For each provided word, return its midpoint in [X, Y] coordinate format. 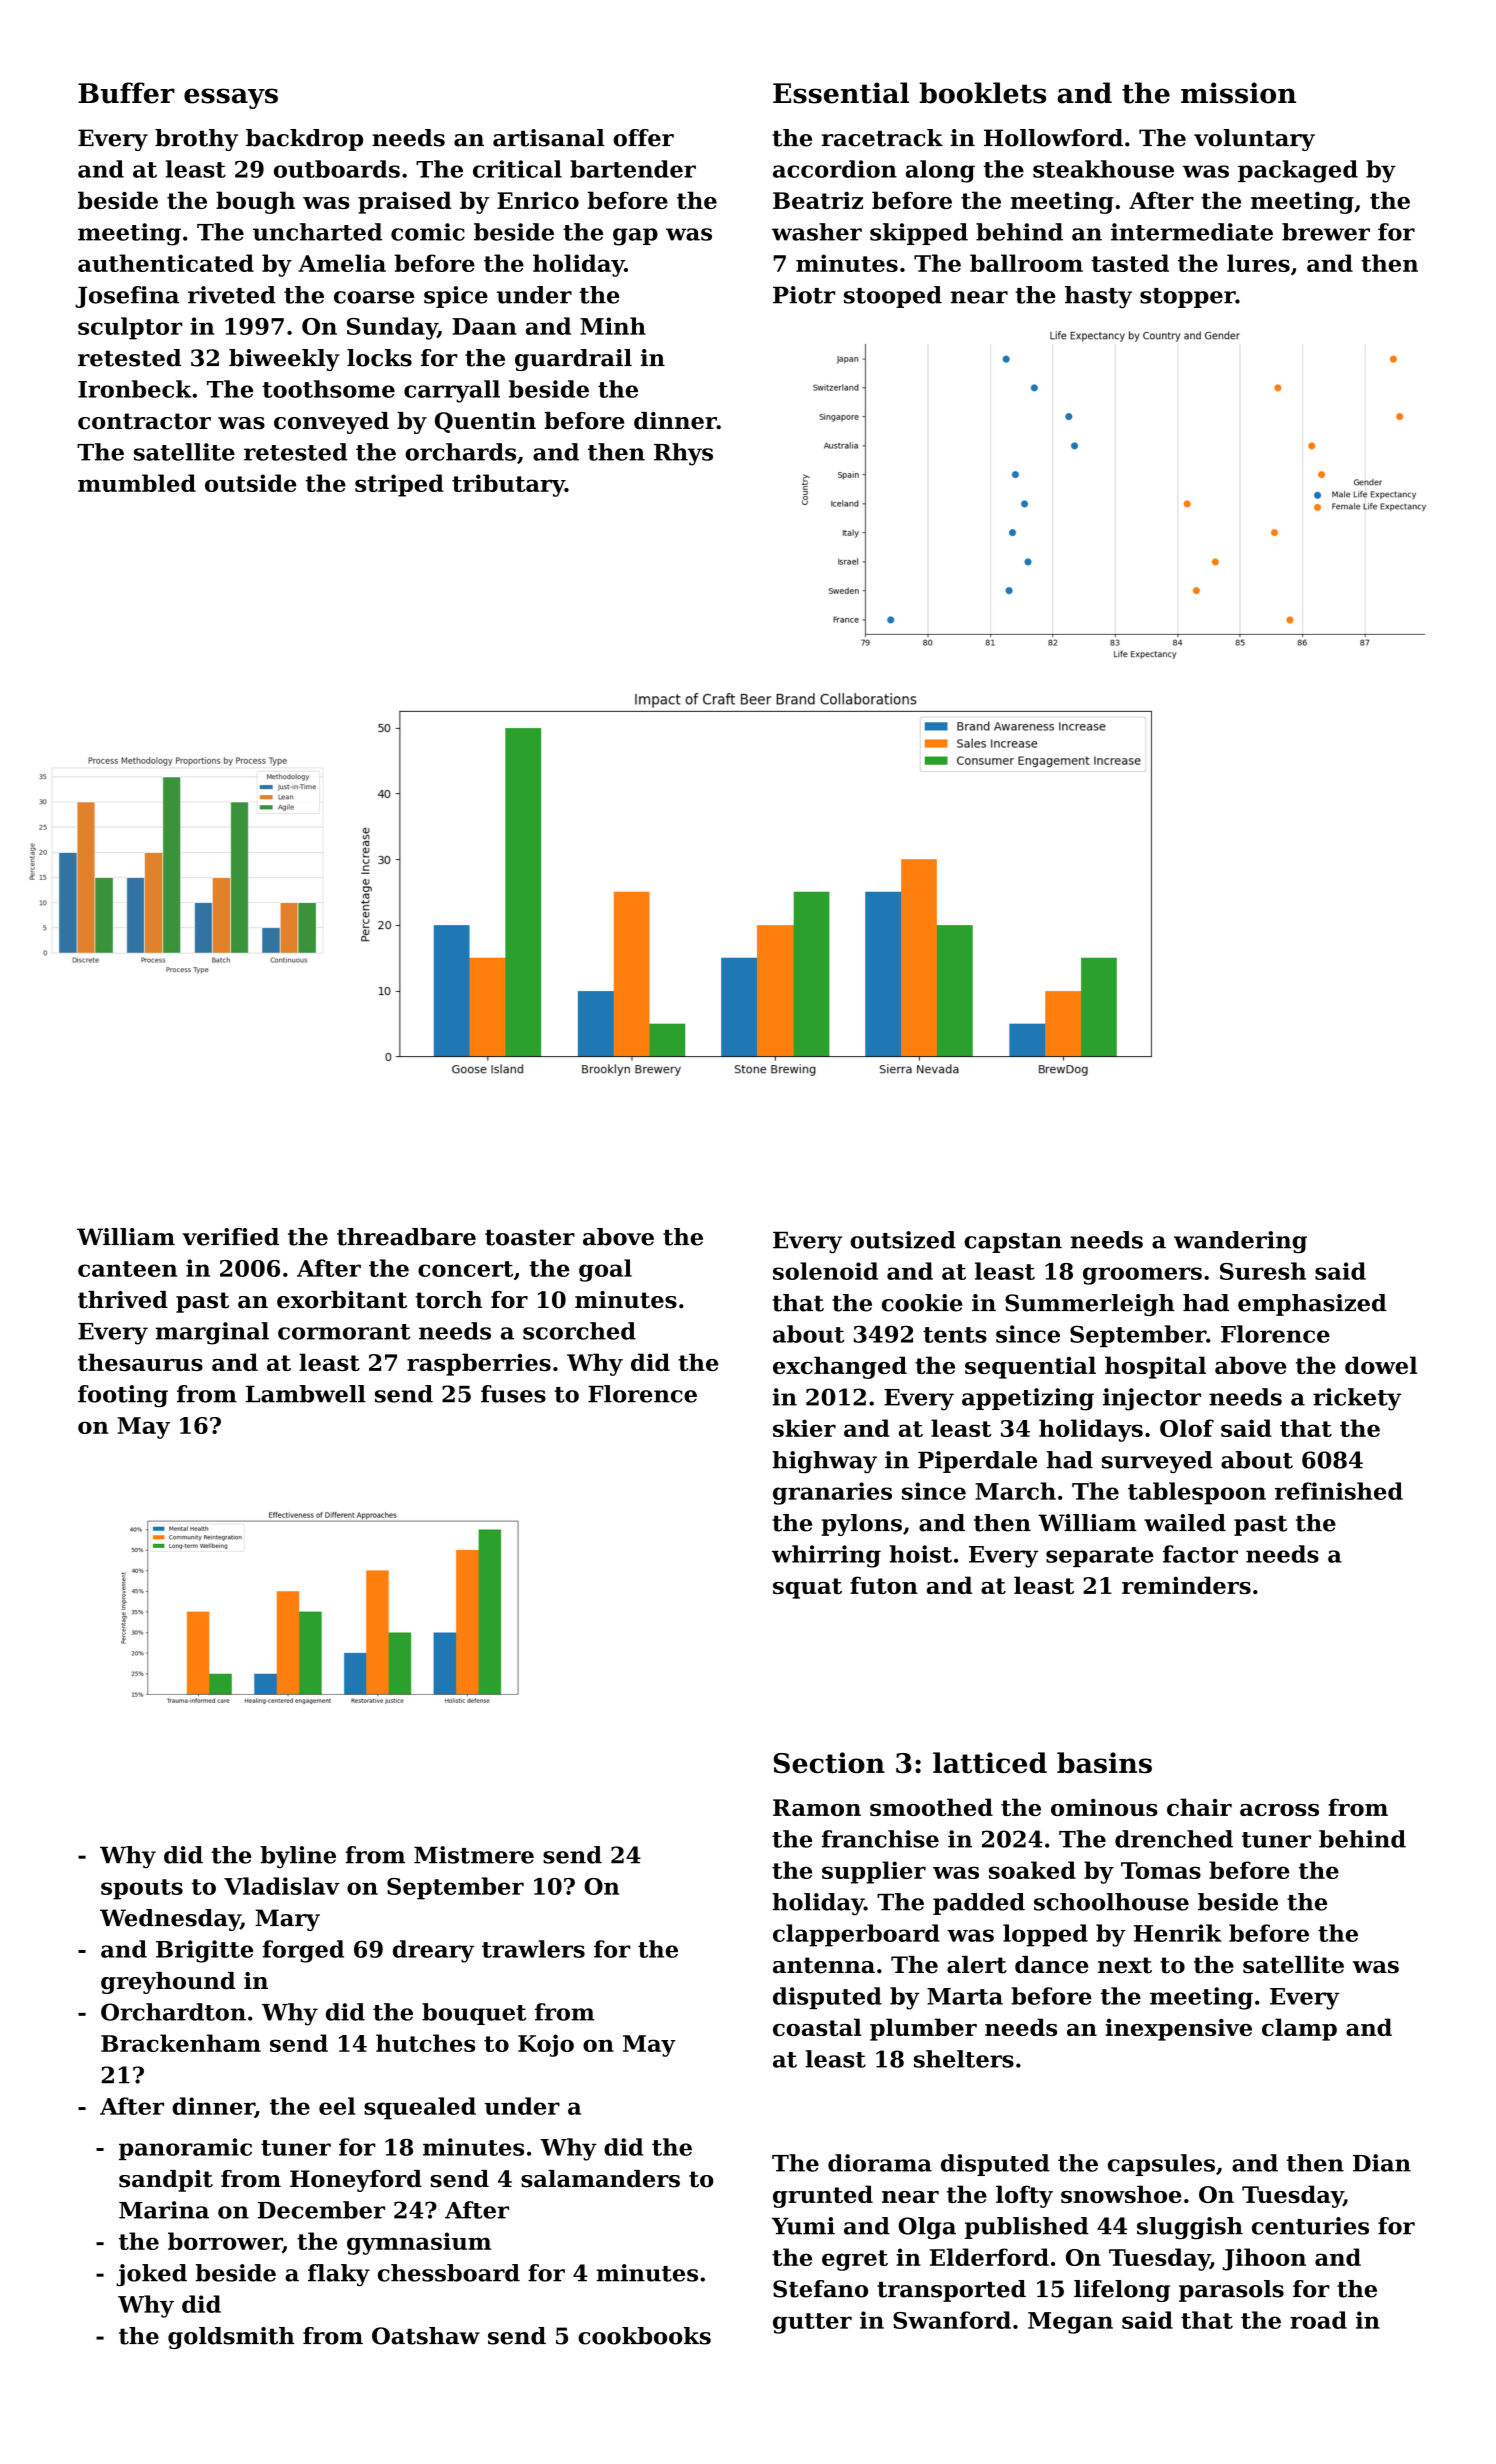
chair [1199, 1807]
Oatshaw [426, 2336]
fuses [513, 1394]
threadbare [406, 1237]
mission [1238, 93]
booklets [982, 93]
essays [231, 98]
